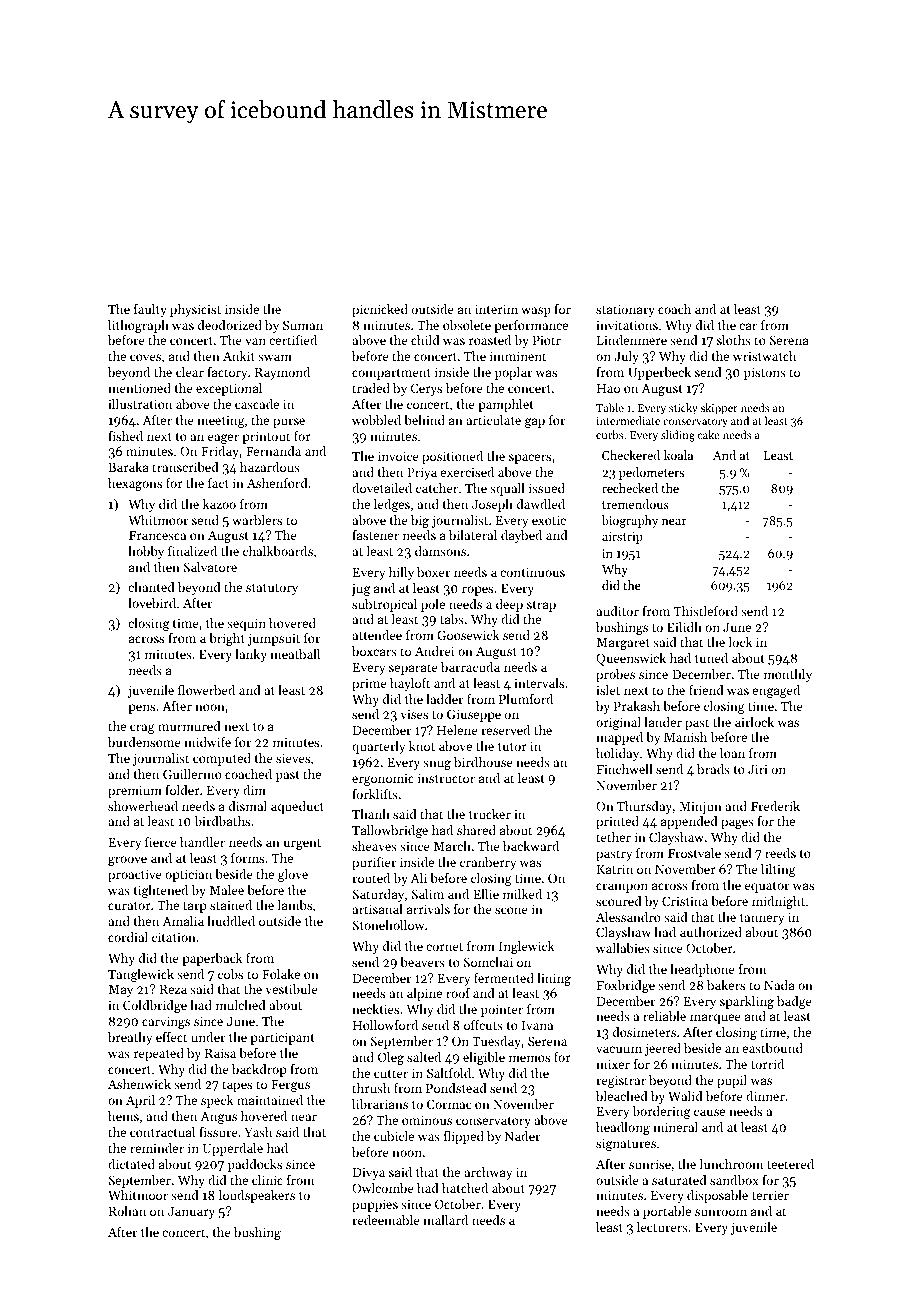 The image size is (924, 1308). Describe the element at coordinates (414, 714) in the screenshot. I see `vises` at that location.
